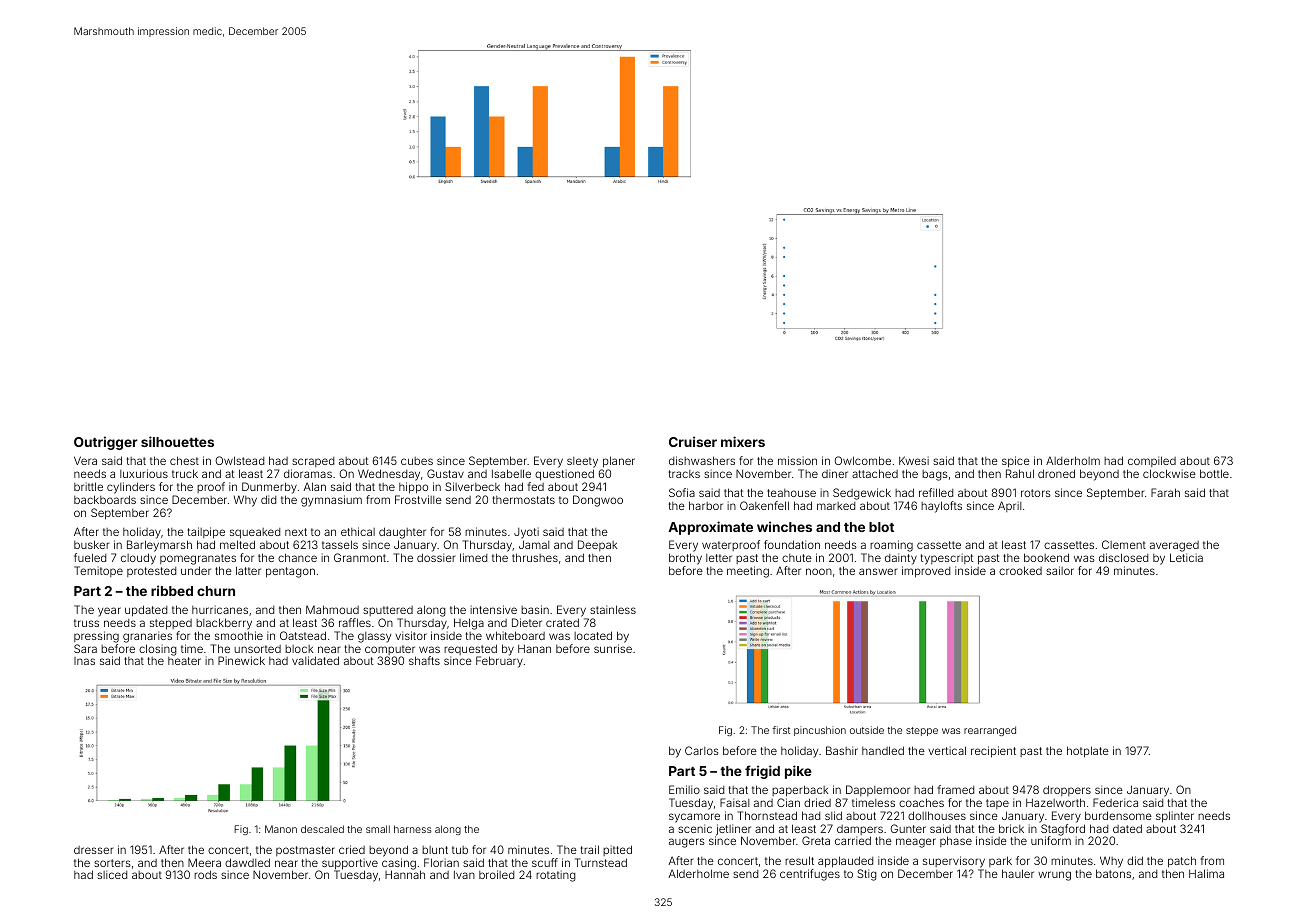 The height and width of the screenshot is (924, 1308). What do you see at coordinates (613, 609) in the screenshot?
I see `stainless` at bounding box center [613, 609].
